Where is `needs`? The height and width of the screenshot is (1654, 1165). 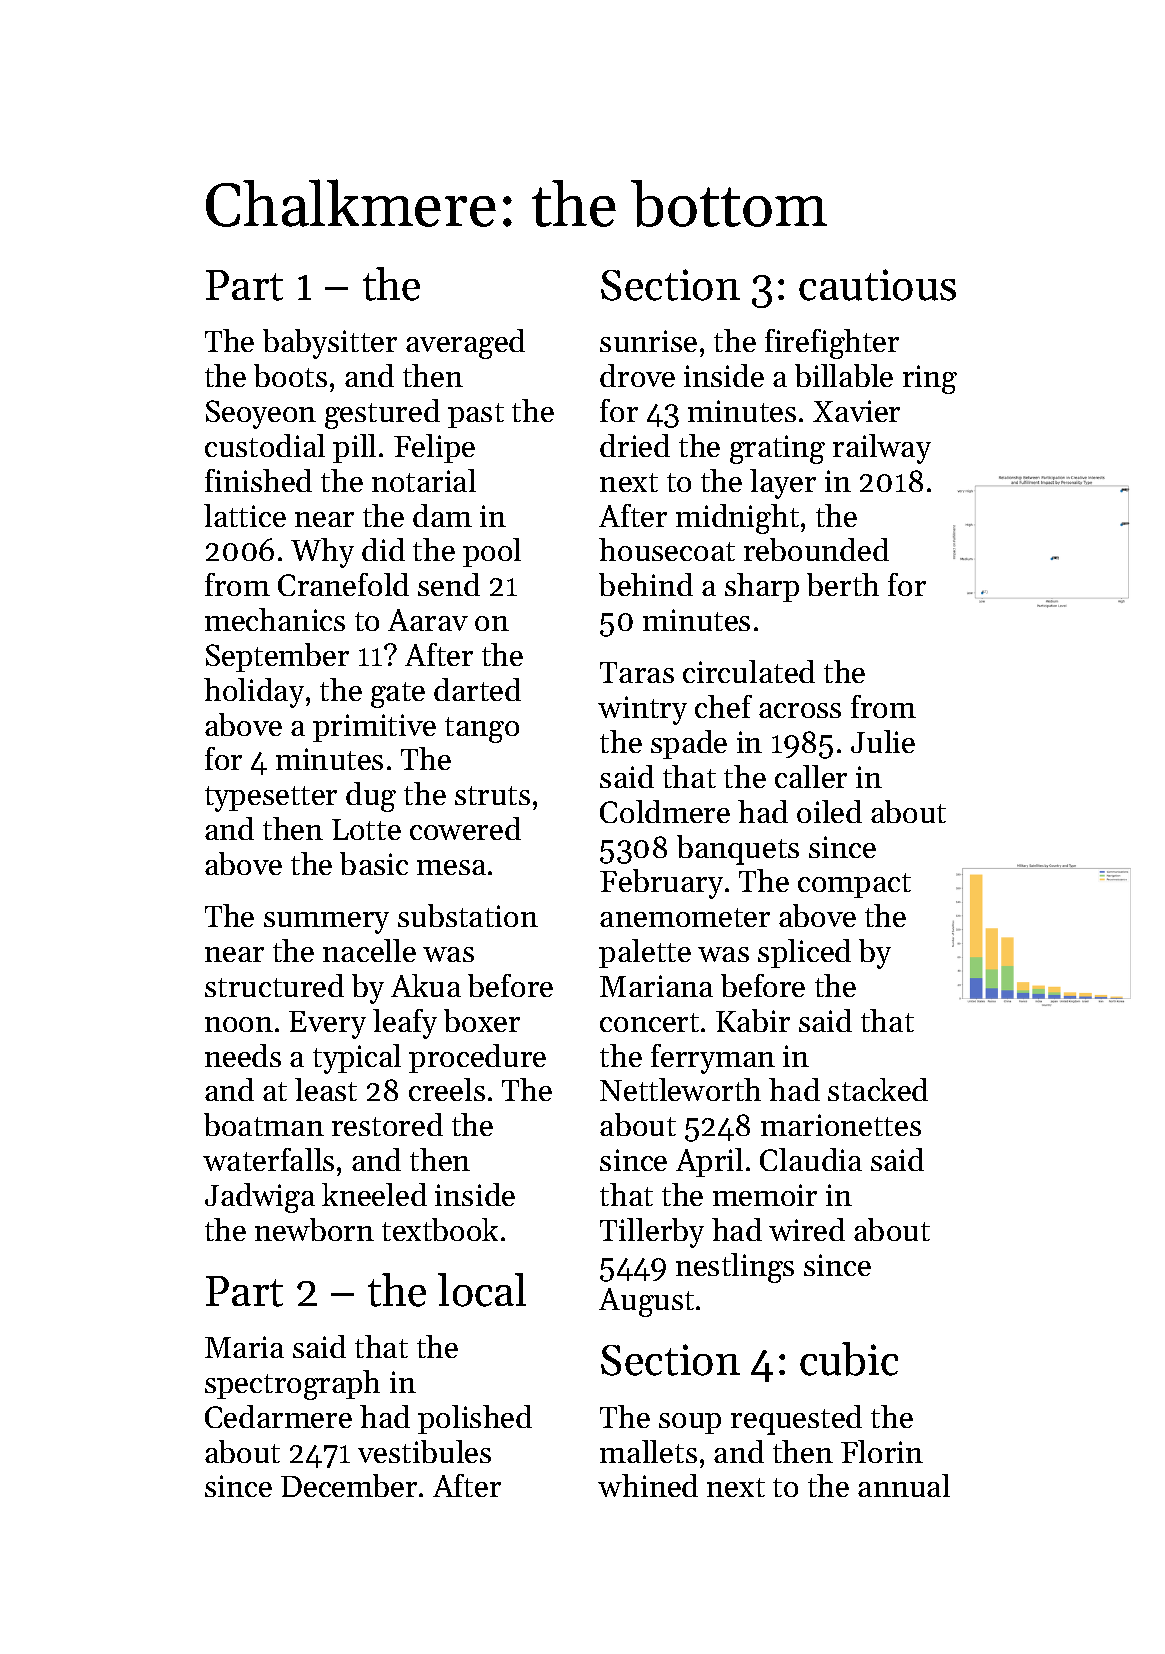
needs is located at coordinates (243, 1055).
